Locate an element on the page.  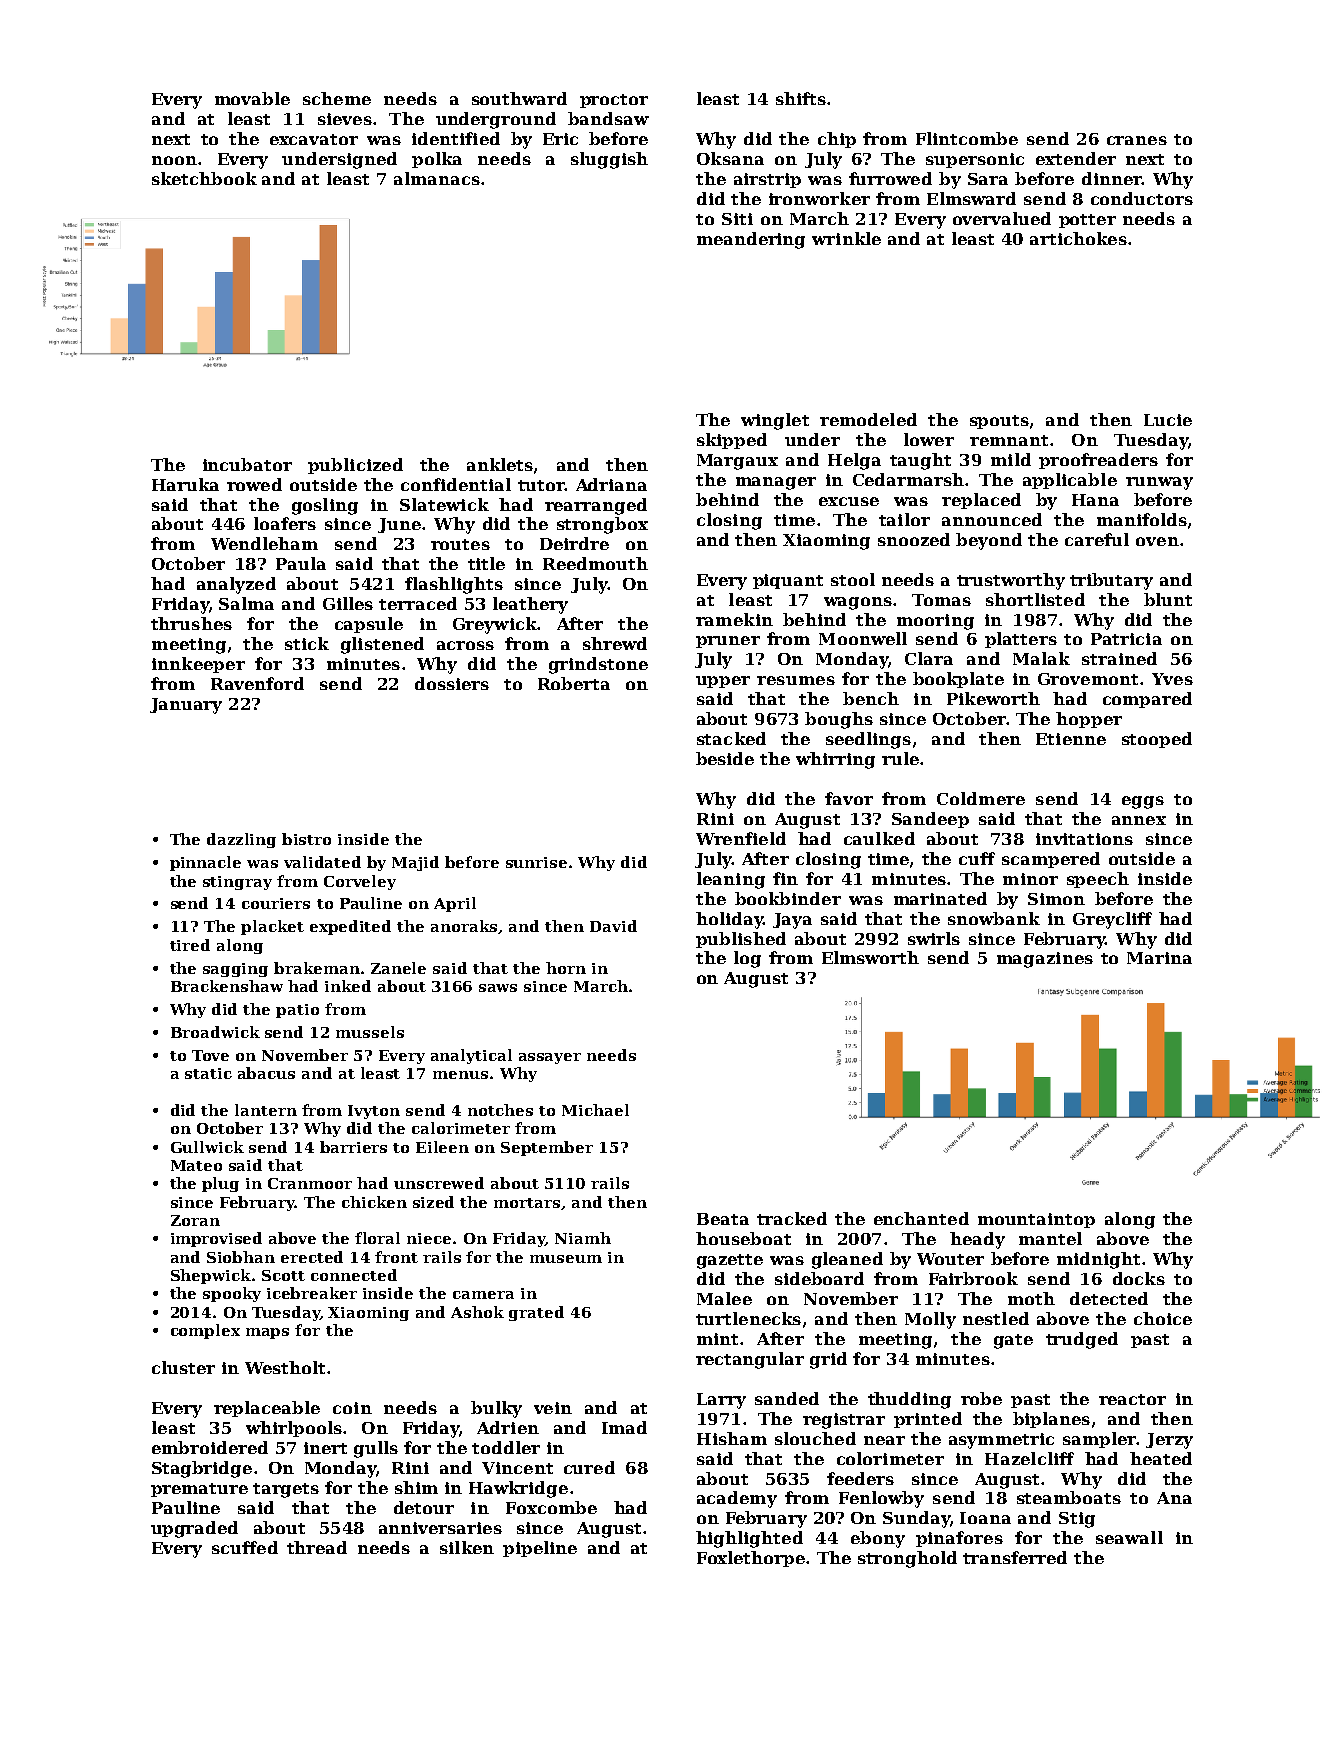
Sandeep is located at coordinates (930, 820).
